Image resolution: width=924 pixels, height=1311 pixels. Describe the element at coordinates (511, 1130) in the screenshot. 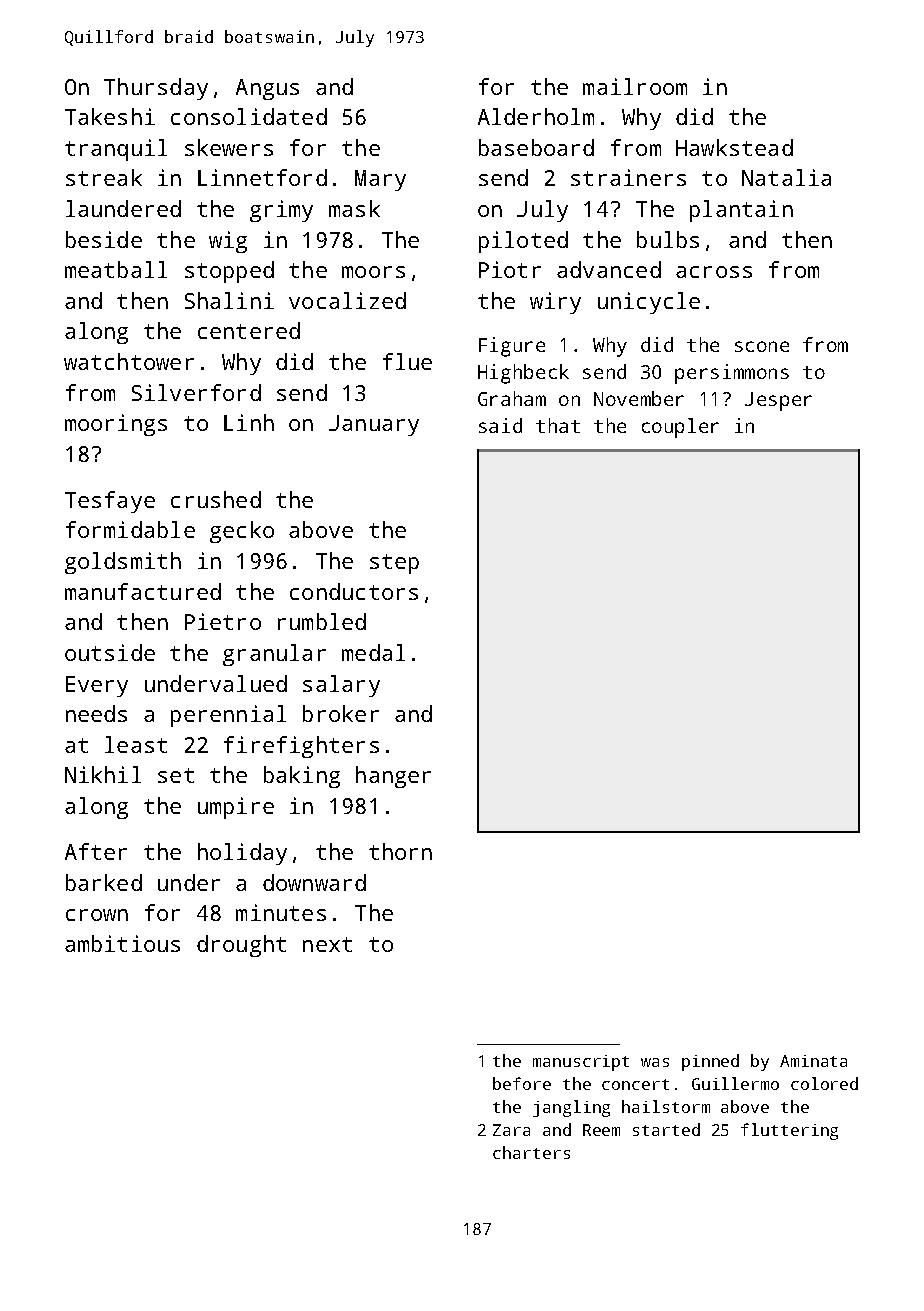

I see `Zara` at that location.
